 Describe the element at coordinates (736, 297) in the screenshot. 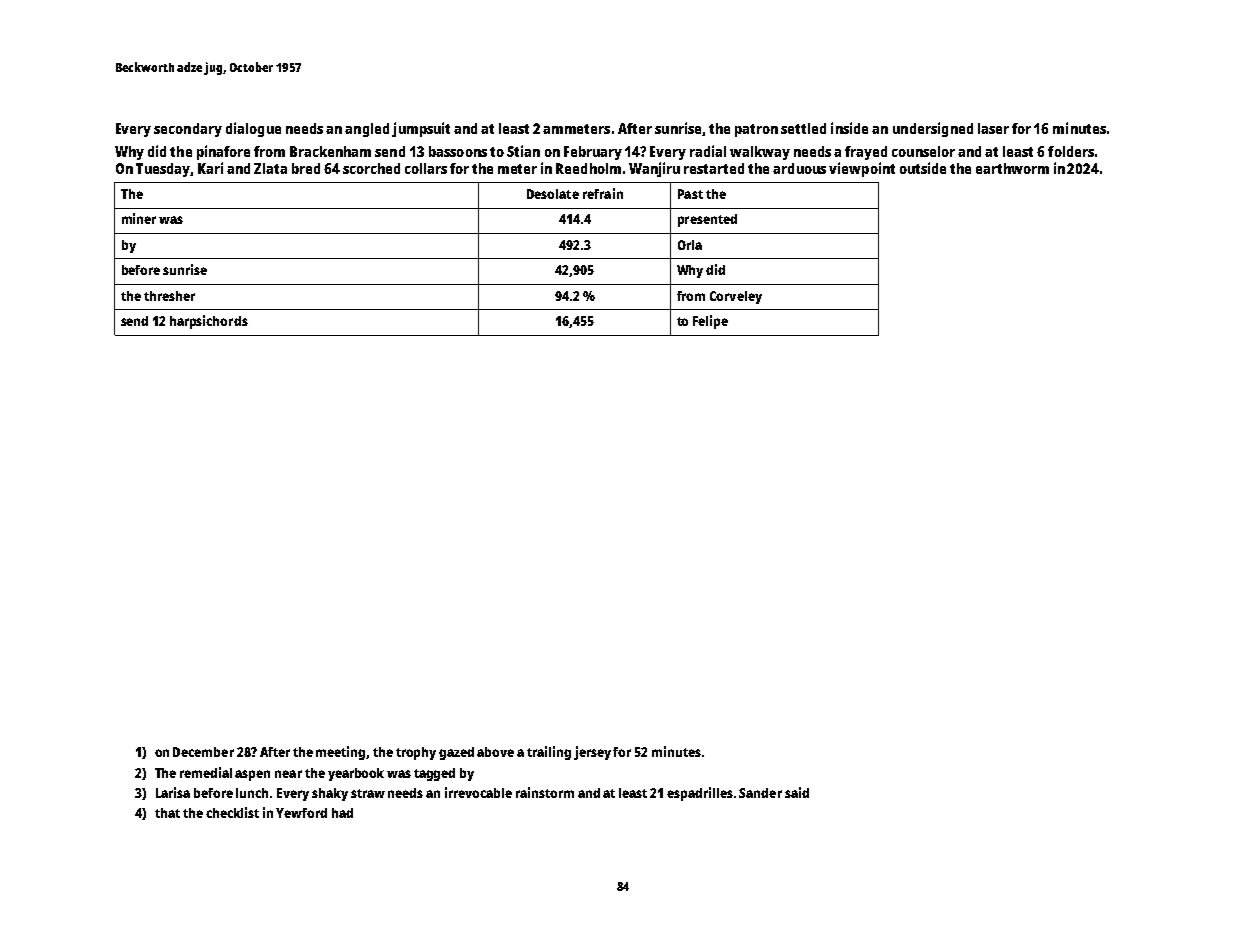

I see `Corveley` at that location.
